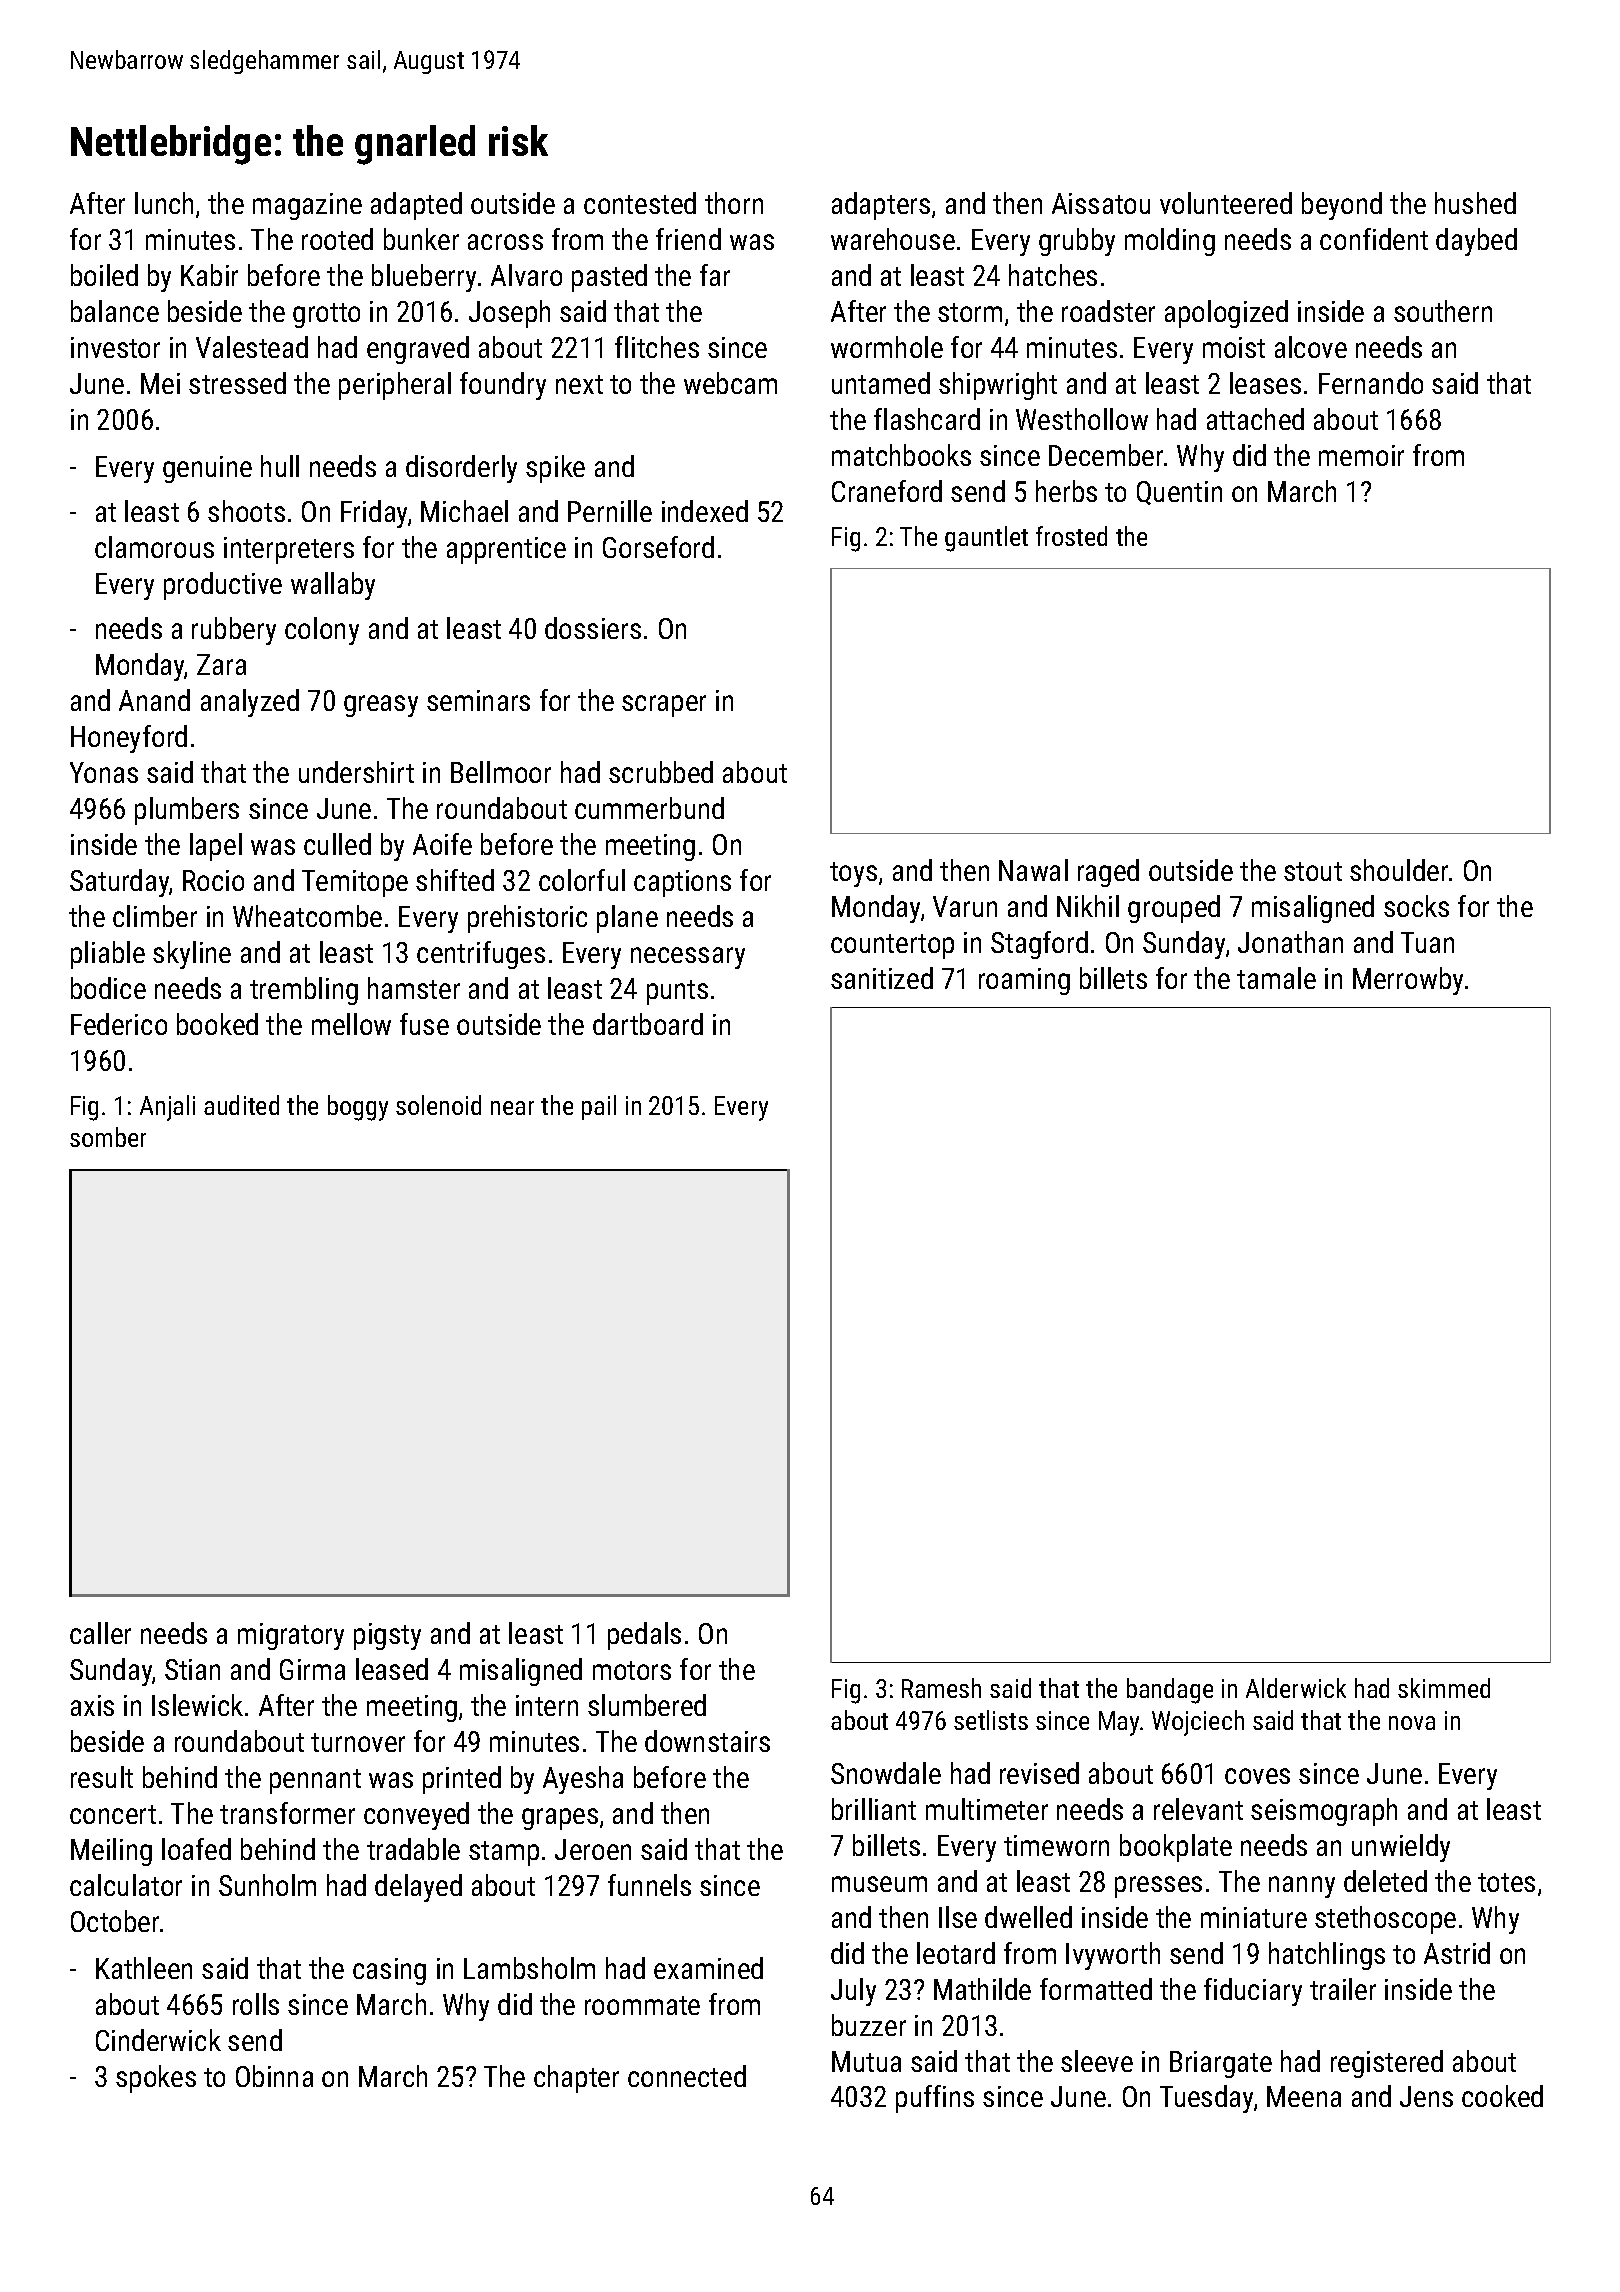  Describe the element at coordinates (1170, 1691) in the page. I see `bandage` at that location.
